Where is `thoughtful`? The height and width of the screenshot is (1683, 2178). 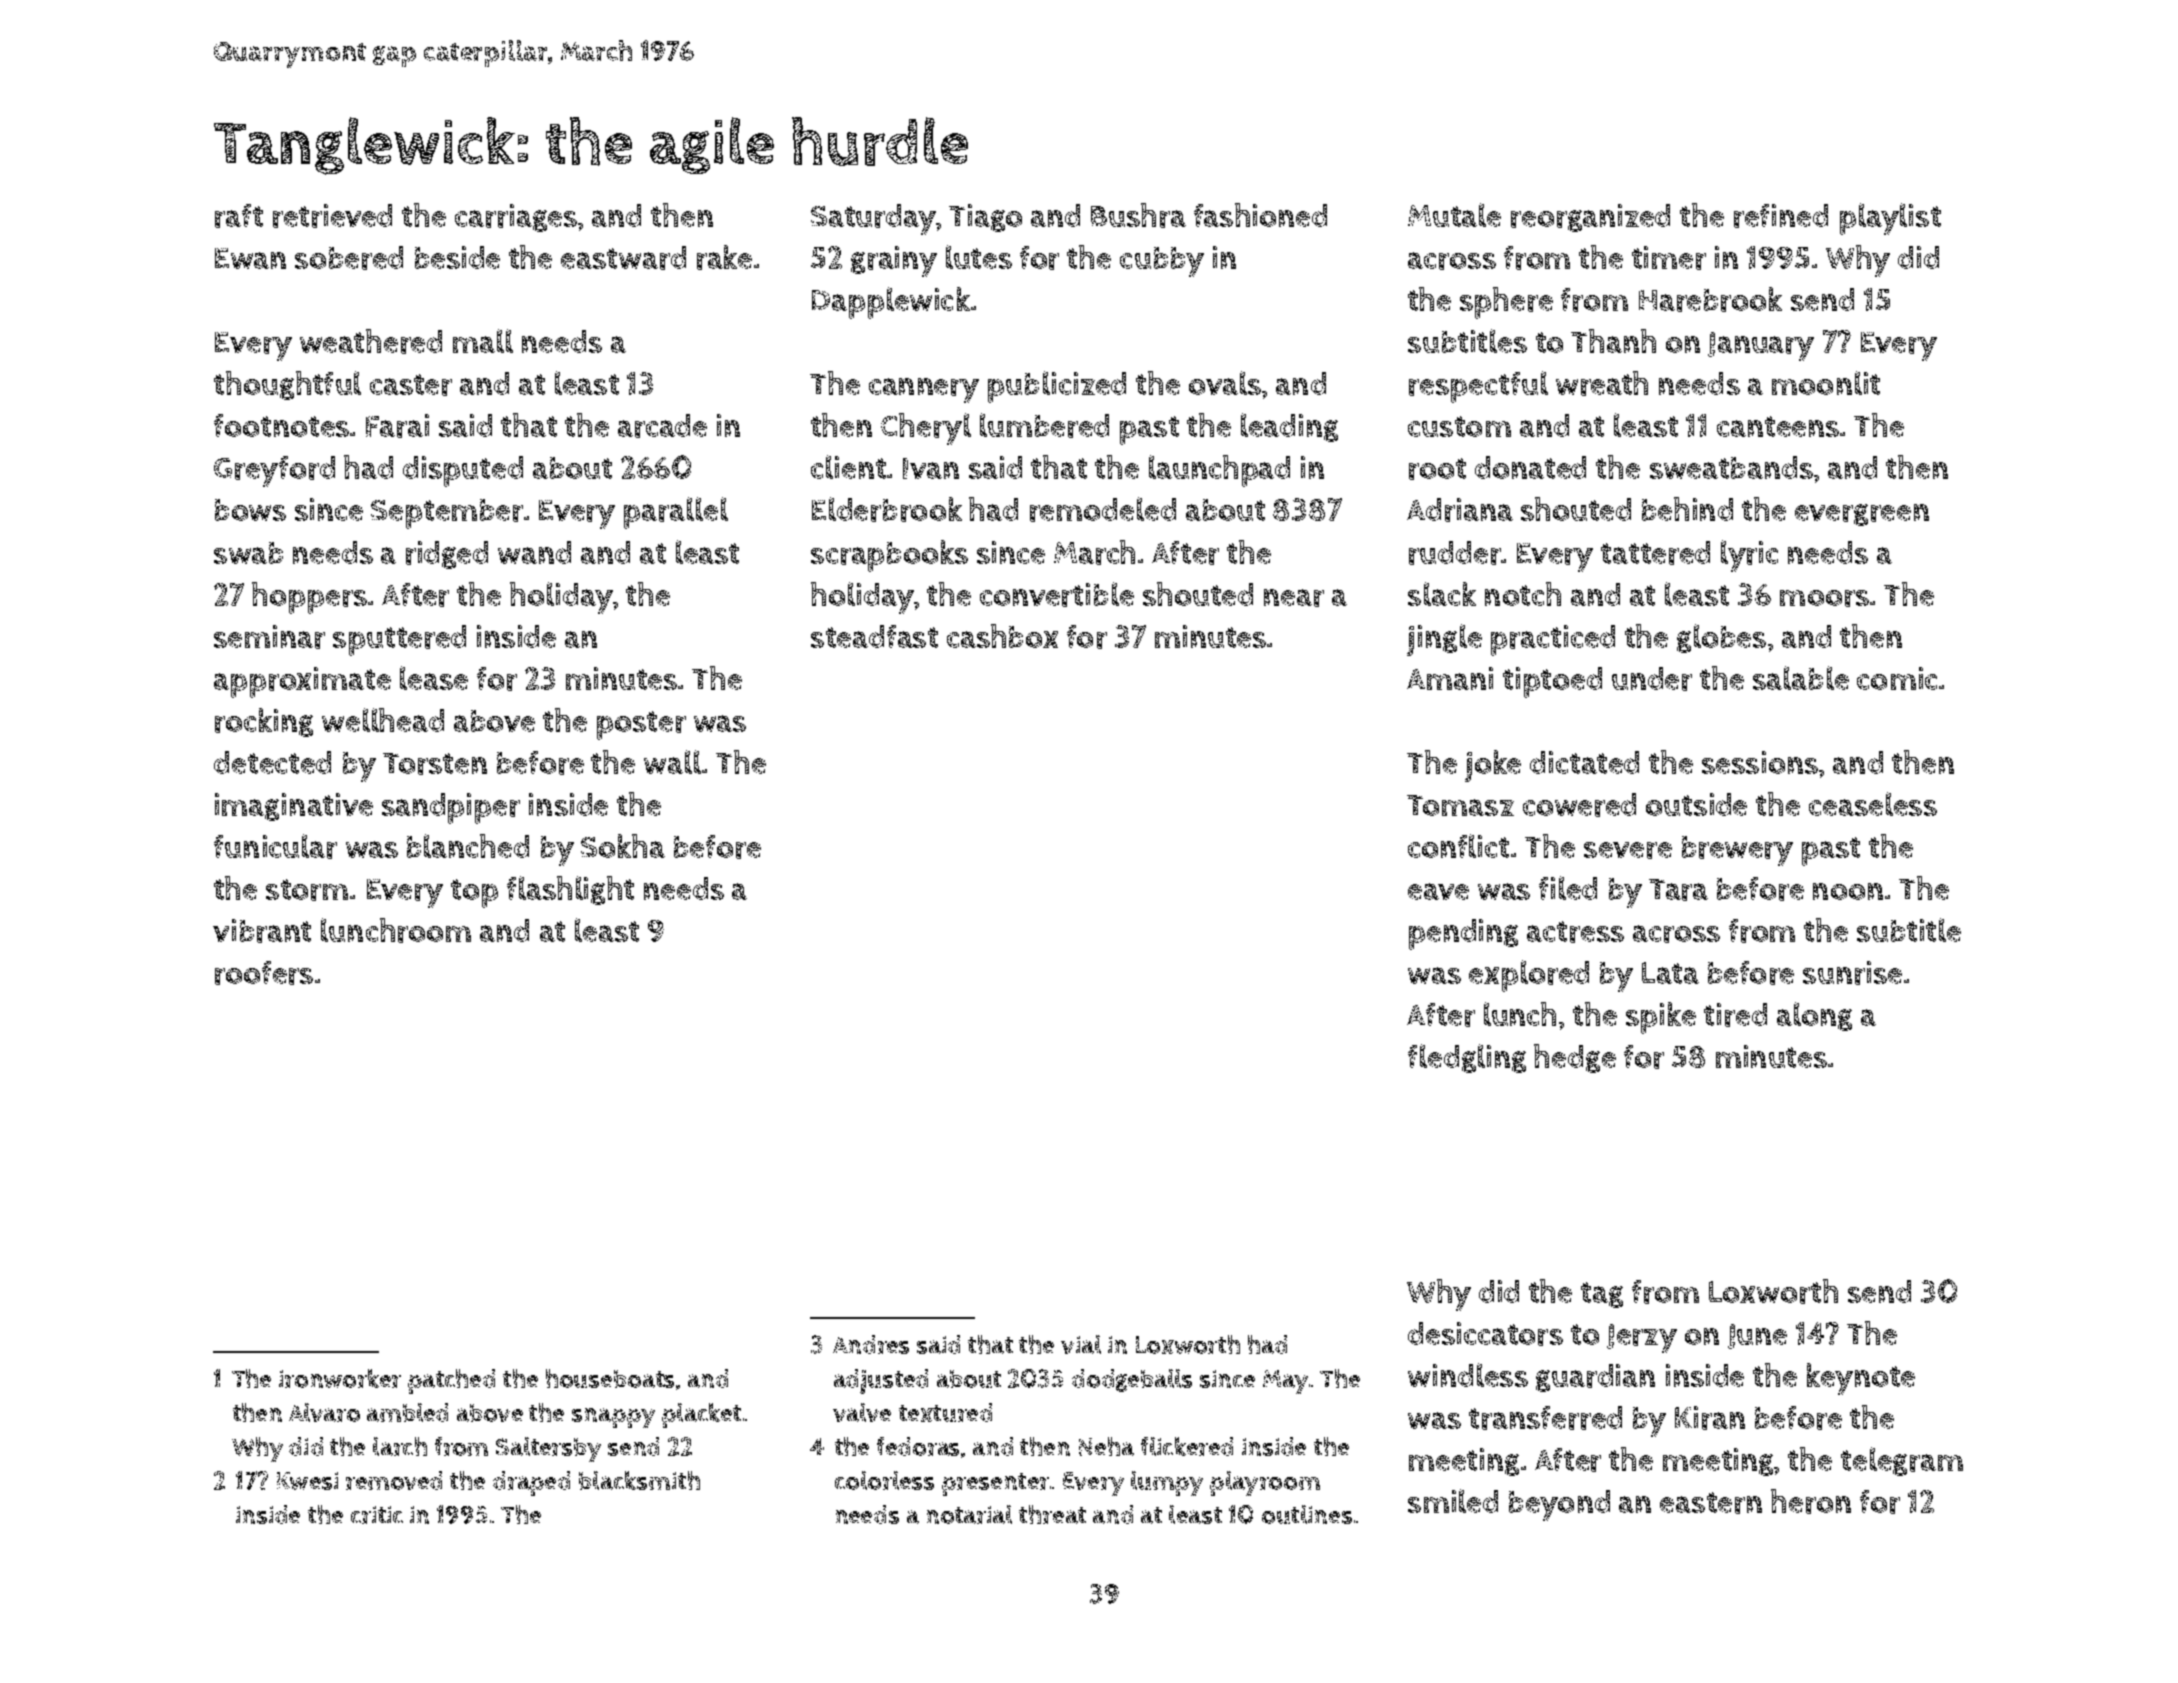
thoughtful is located at coordinates (287, 385).
